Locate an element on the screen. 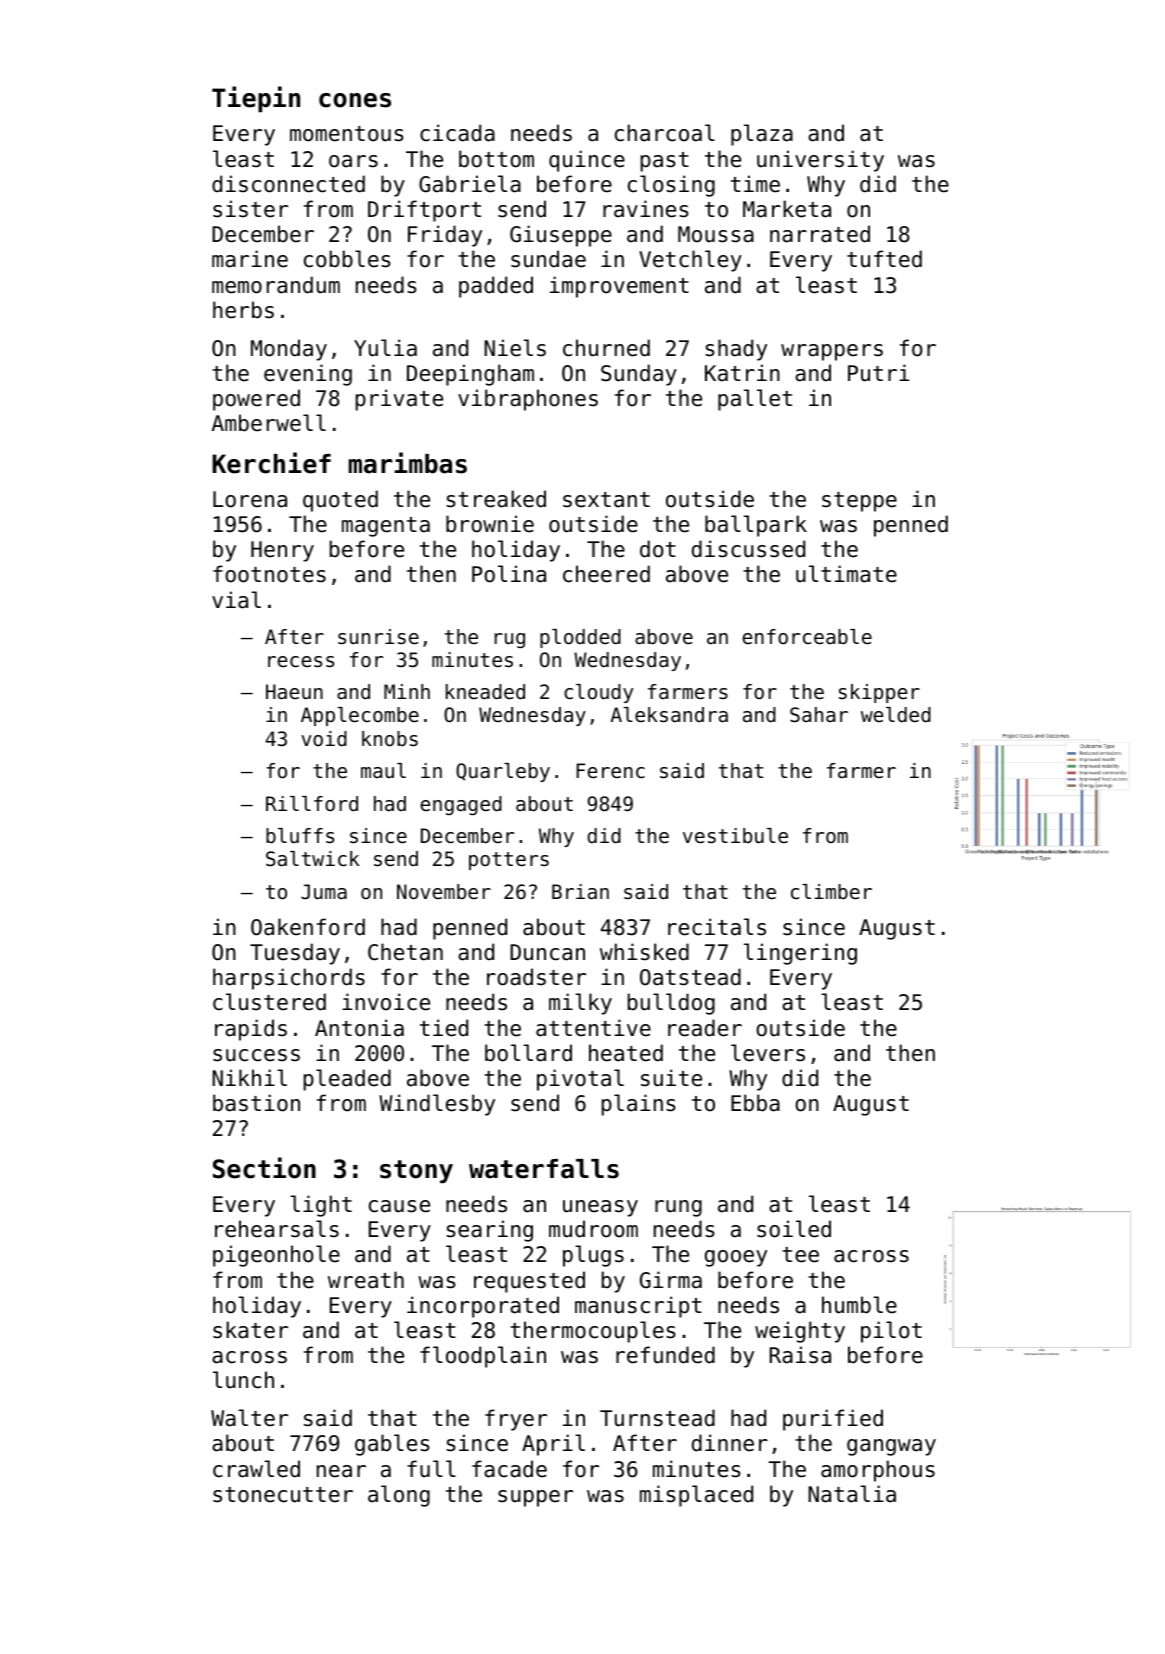 Image resolution: width=1165 pixels, height=1654 pixels. knobs is located at coordinates (390, 739).
